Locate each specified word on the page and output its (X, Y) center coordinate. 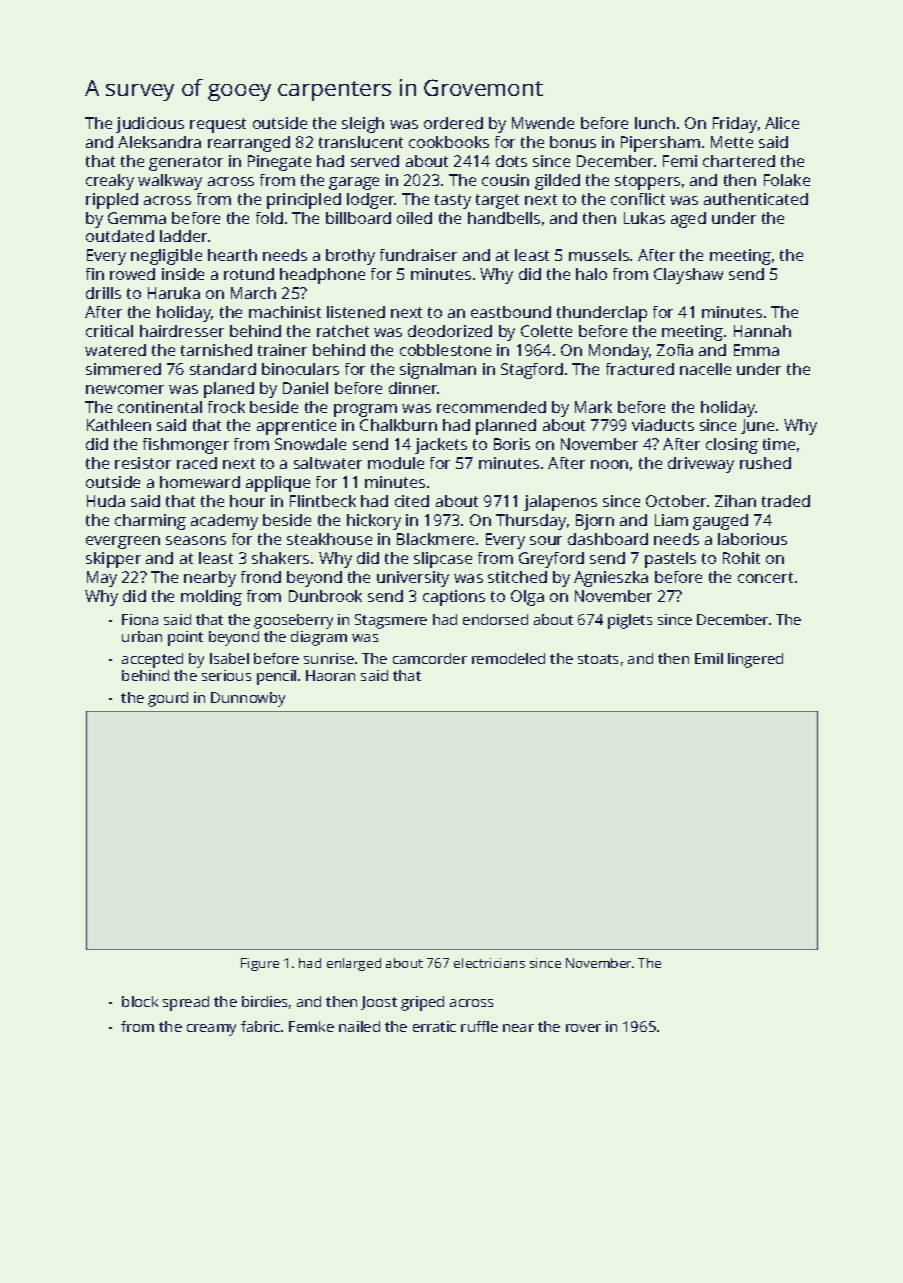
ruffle (479, 1026)
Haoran (330, 675)
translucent (361, 142)
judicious (150, 125)
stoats (598, 659)
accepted (152, 660)
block (140, 1001)
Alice (782, 123)
